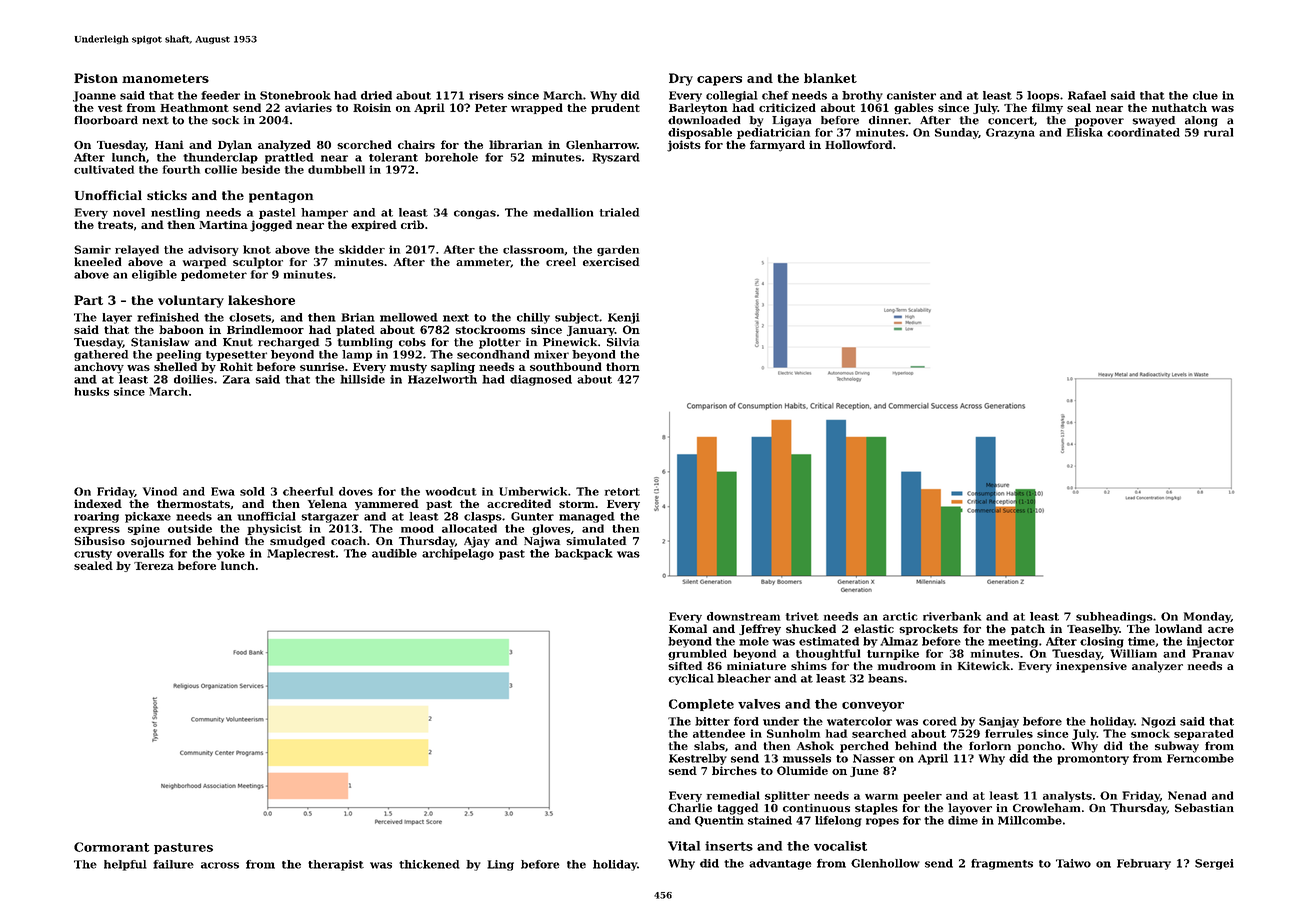  What do you see at coordinates (490, 329) in the page?
I see `stockrooms` at bounding box center [490, 329].
